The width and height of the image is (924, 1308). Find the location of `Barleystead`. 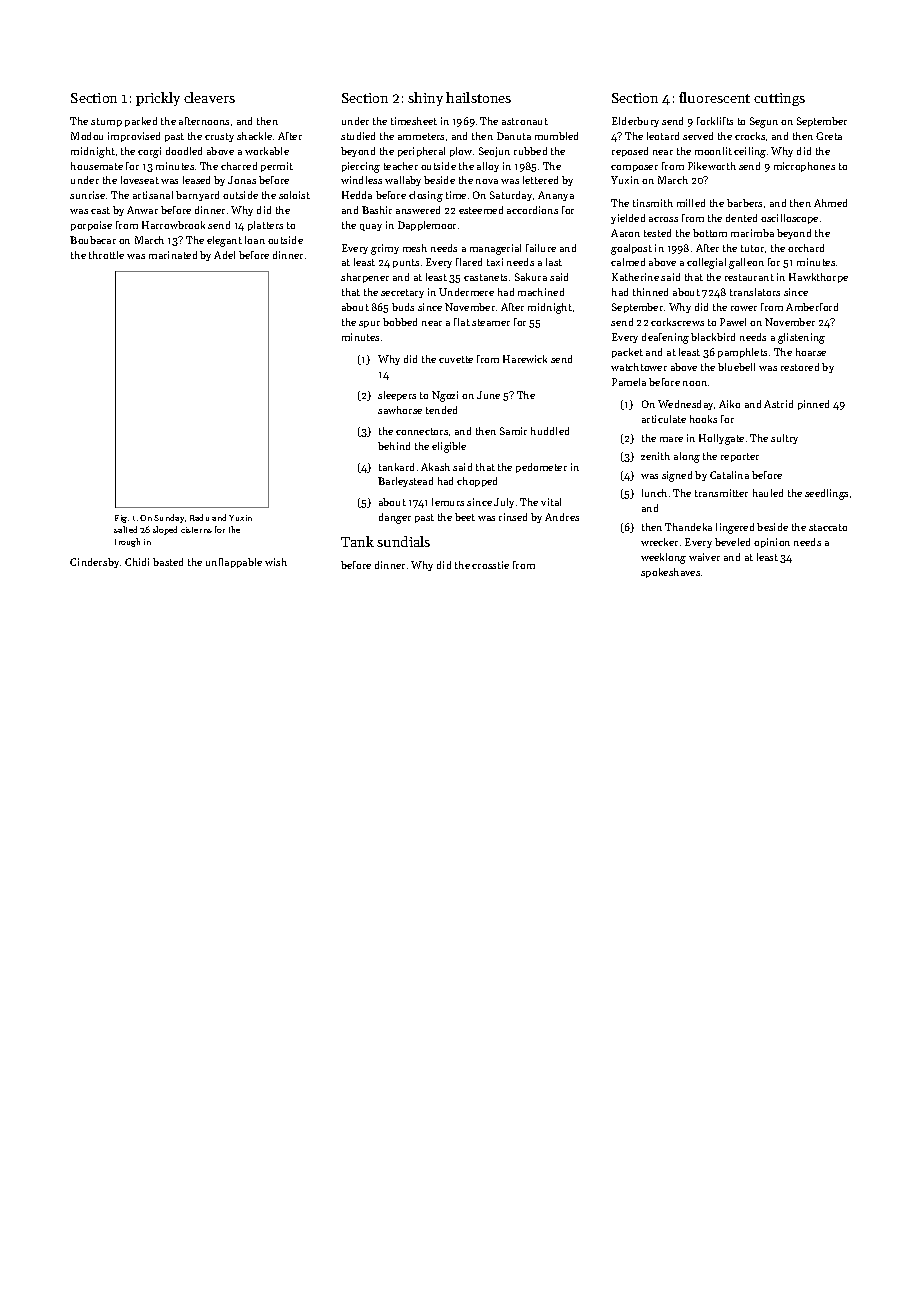

Barleystead is located at coordinates (405, 482).
